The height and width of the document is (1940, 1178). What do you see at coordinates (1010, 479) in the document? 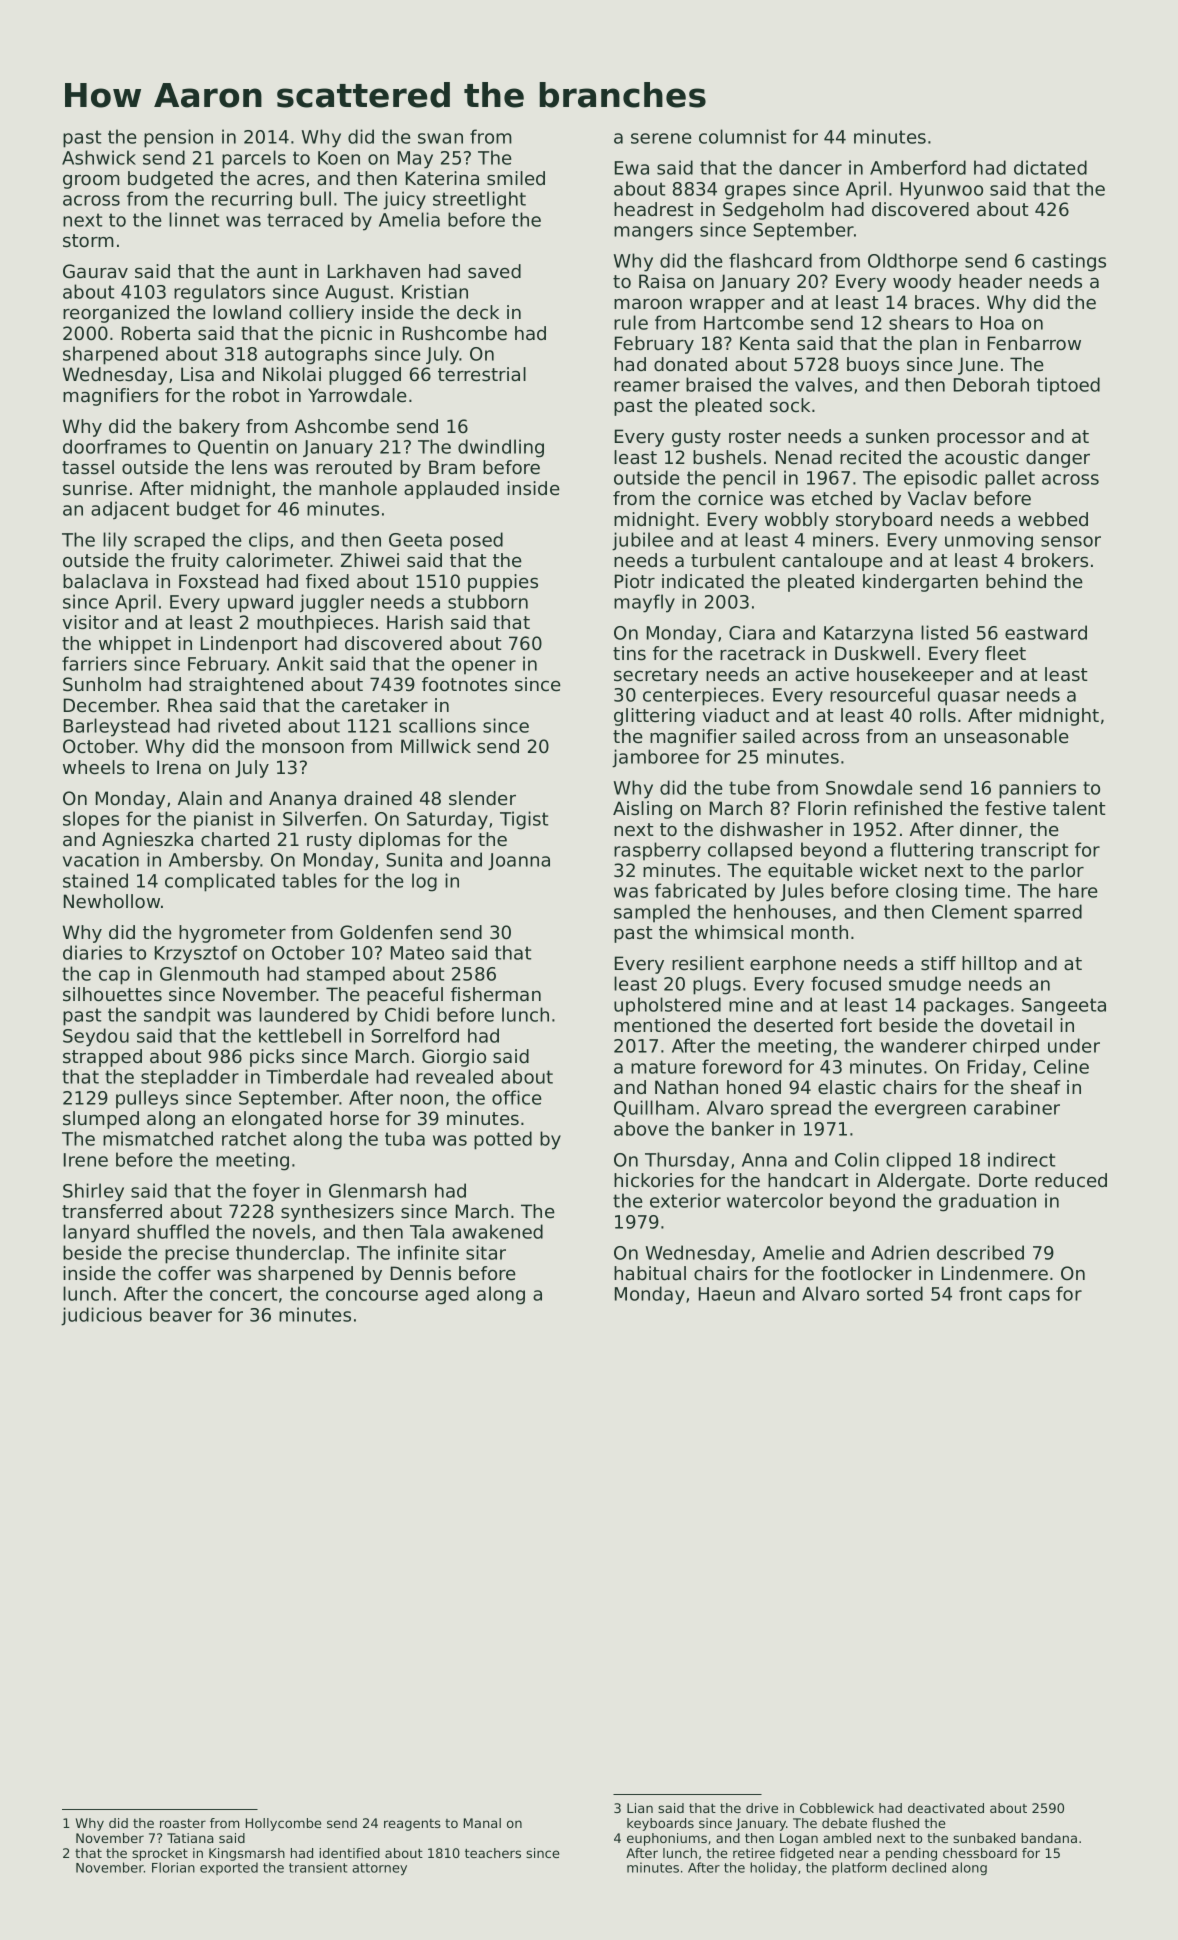
I see `pallet` at bounding box center [1010, 479].
